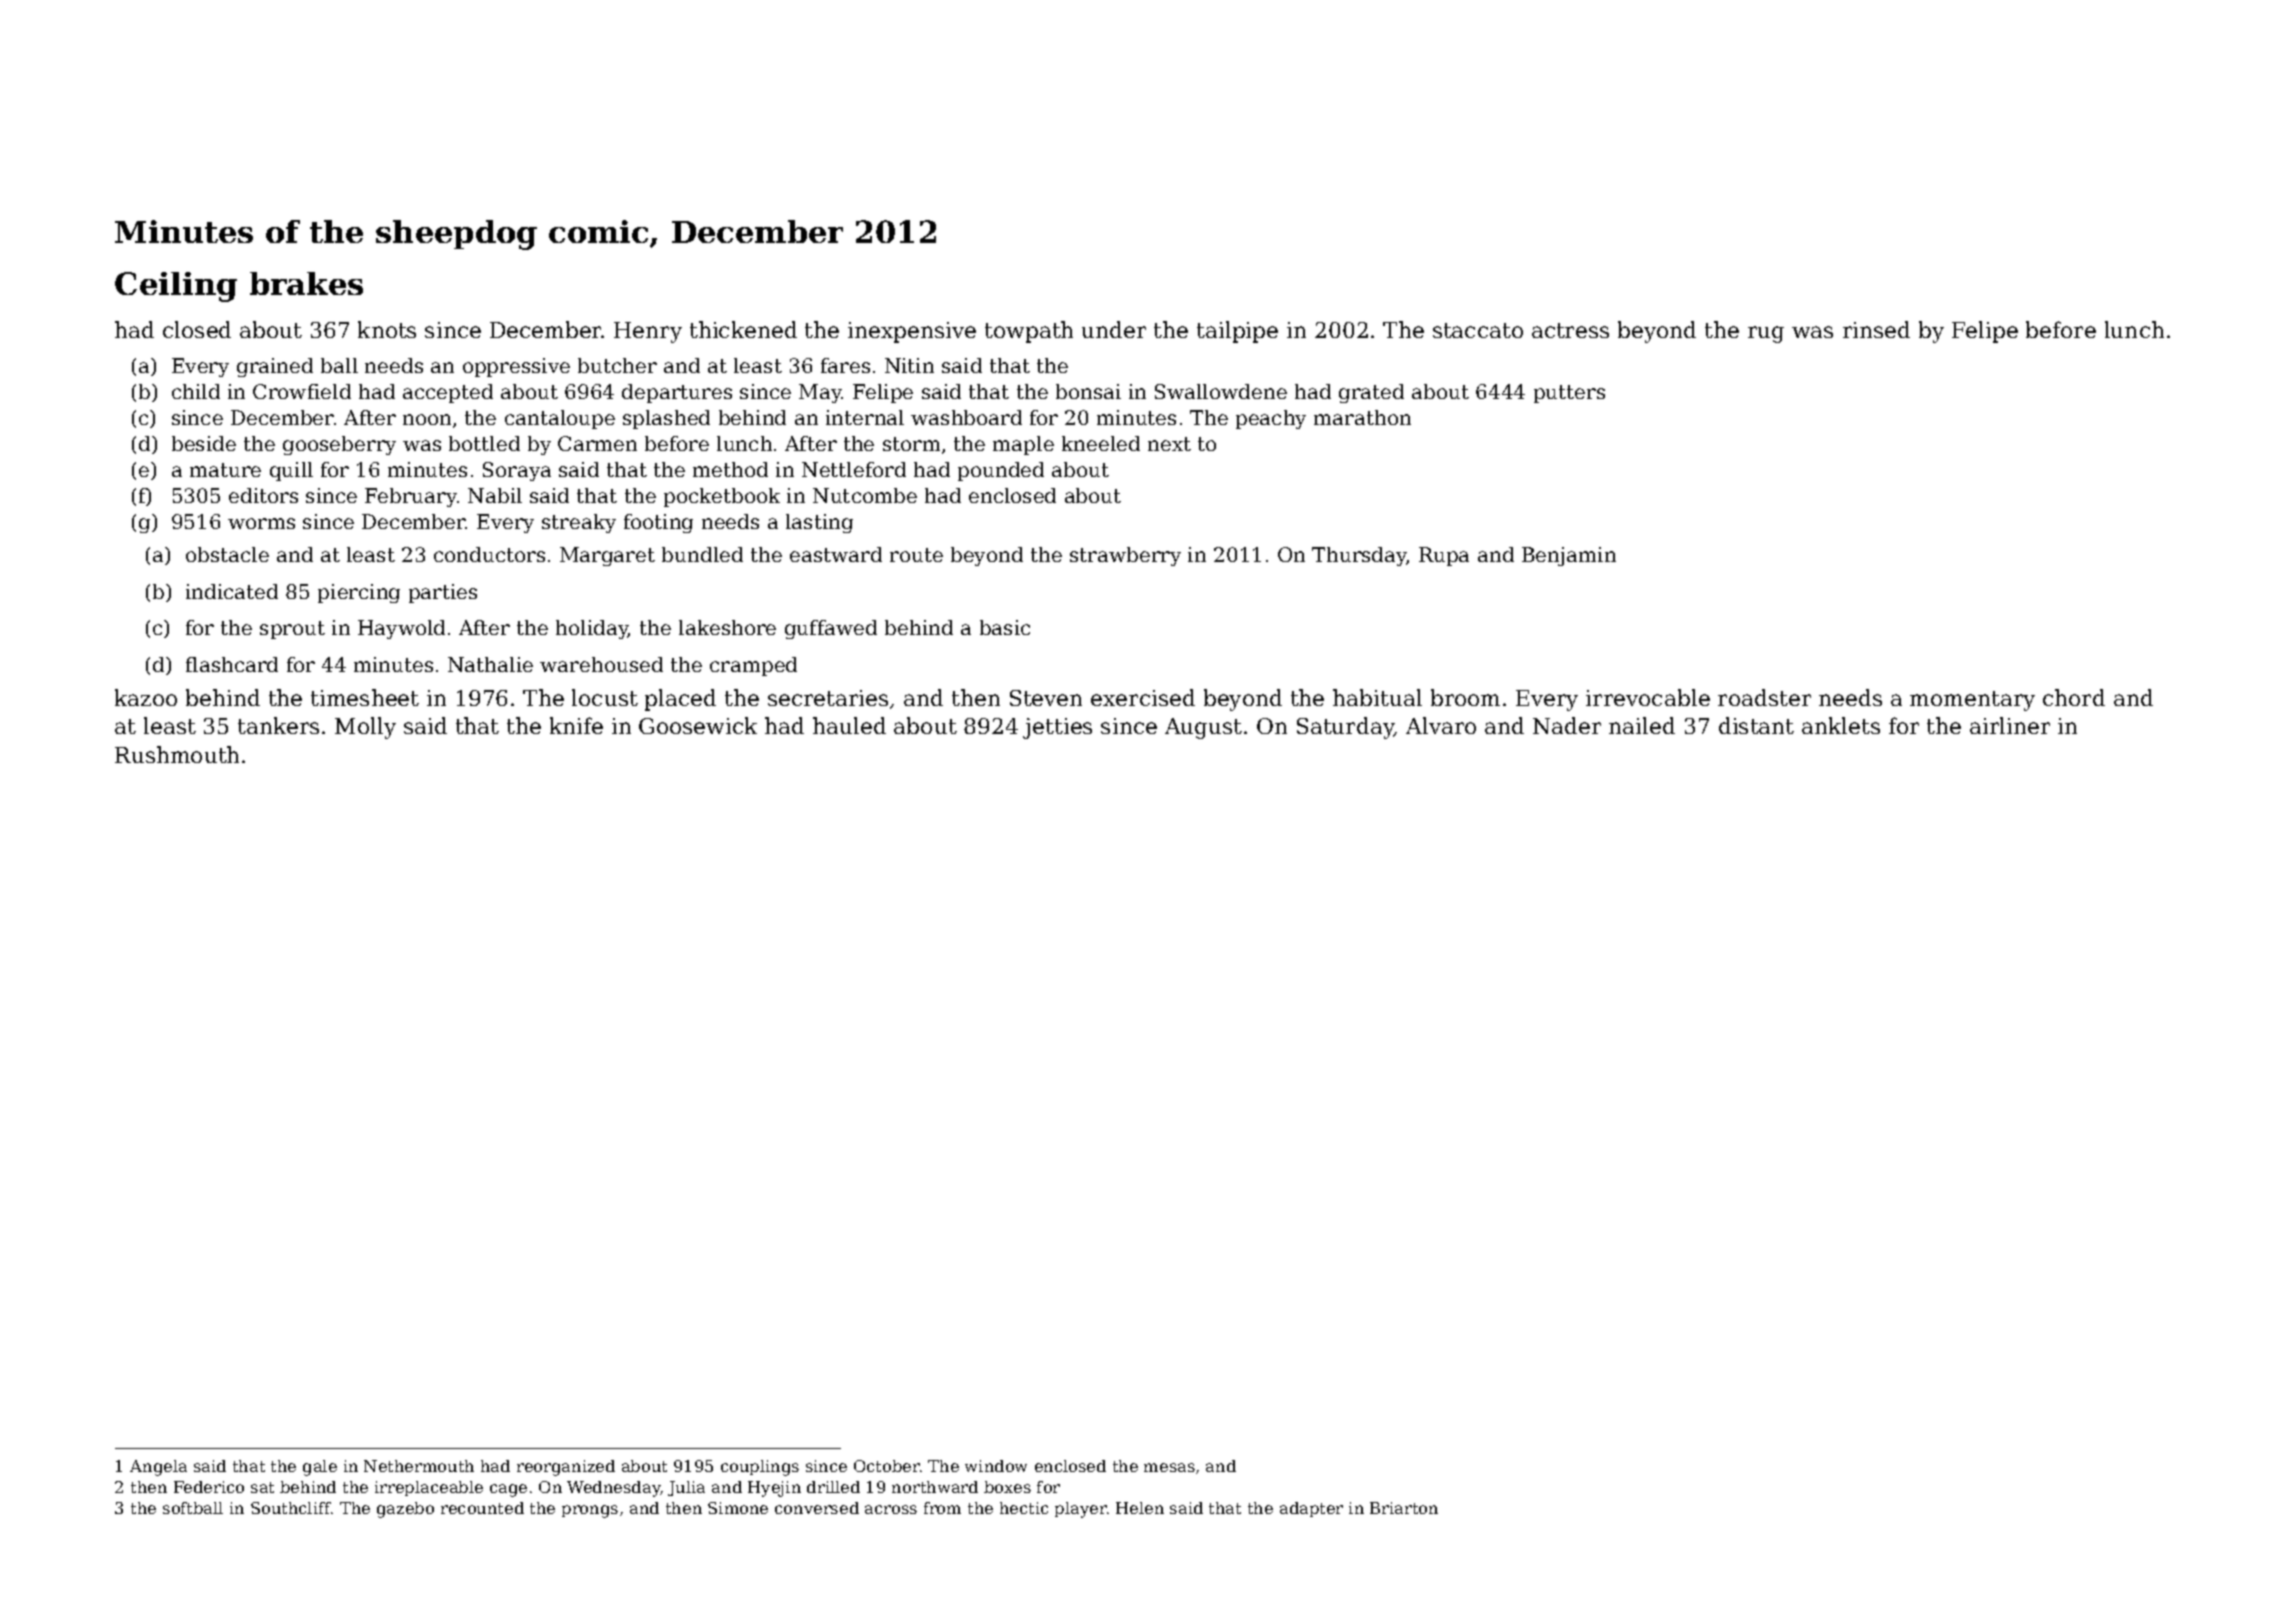 The height and width of the screenshot is (1620, 2292). Describe the element at coordinates (405, 1510) in the screenshot. I see `gazebo` at that location.
